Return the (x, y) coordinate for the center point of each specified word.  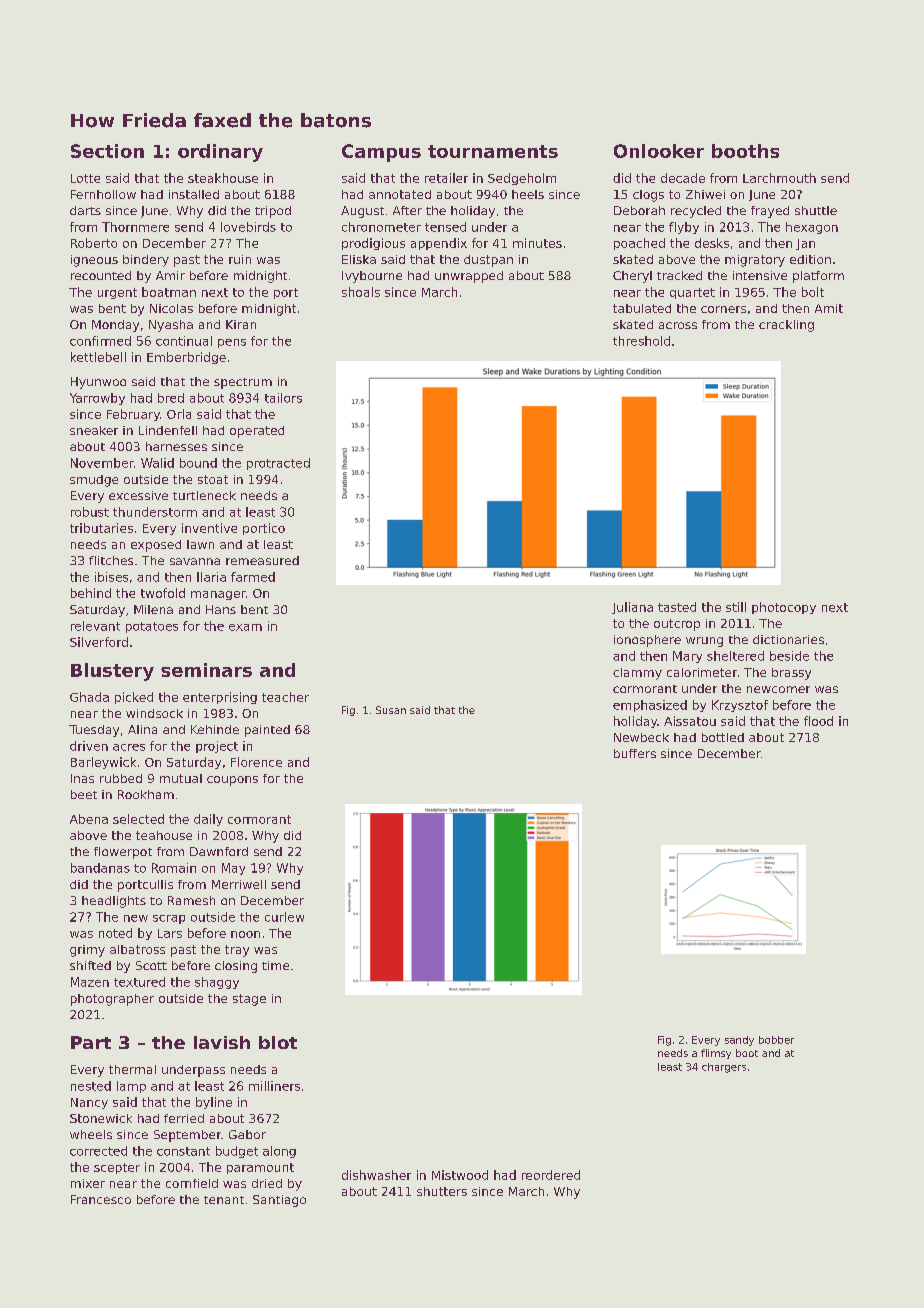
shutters (442, 1191)
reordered (551, 1175)
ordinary (220, 153)
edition (810, 259)
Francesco (101, 1199)
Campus (381, 153)
